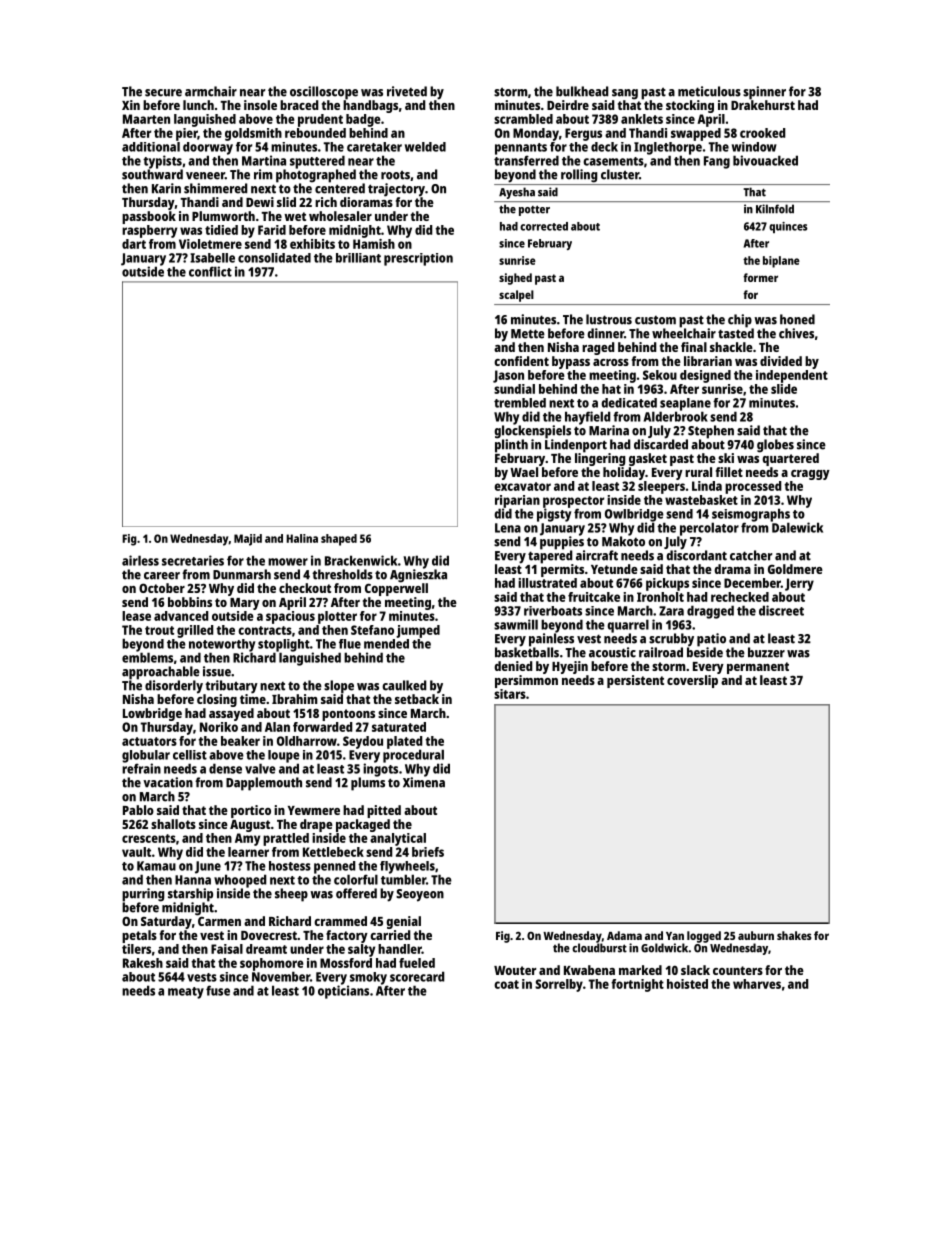  I want to click on divided, so click(781, 361).
